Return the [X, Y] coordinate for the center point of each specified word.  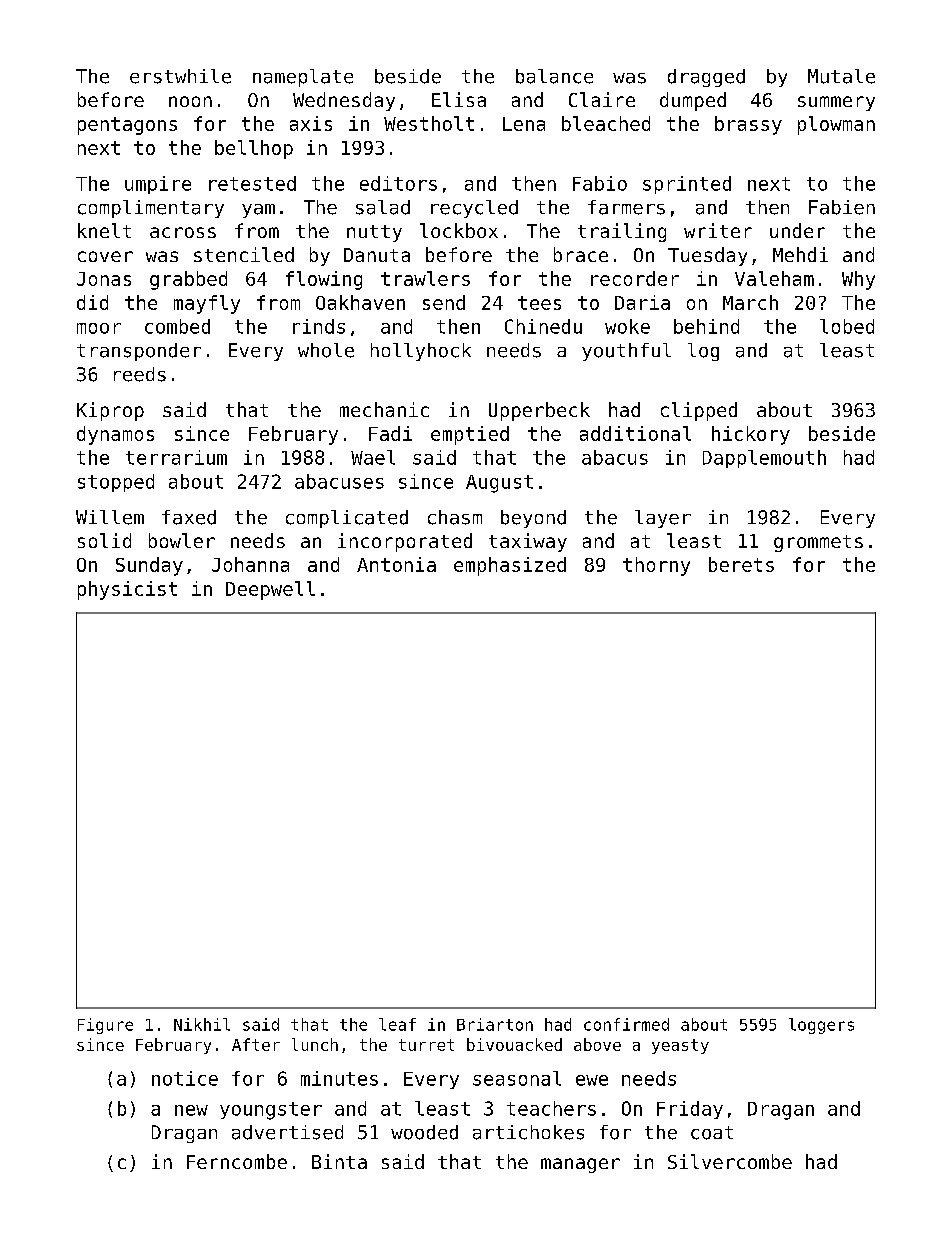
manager [580, 1165]
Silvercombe [730, 1161]
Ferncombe [237, 1161]
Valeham [774, 278]
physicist [127, 590]
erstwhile [180, 76]
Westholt [429, 123]
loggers [821, 1026]
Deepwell [270, 590]
